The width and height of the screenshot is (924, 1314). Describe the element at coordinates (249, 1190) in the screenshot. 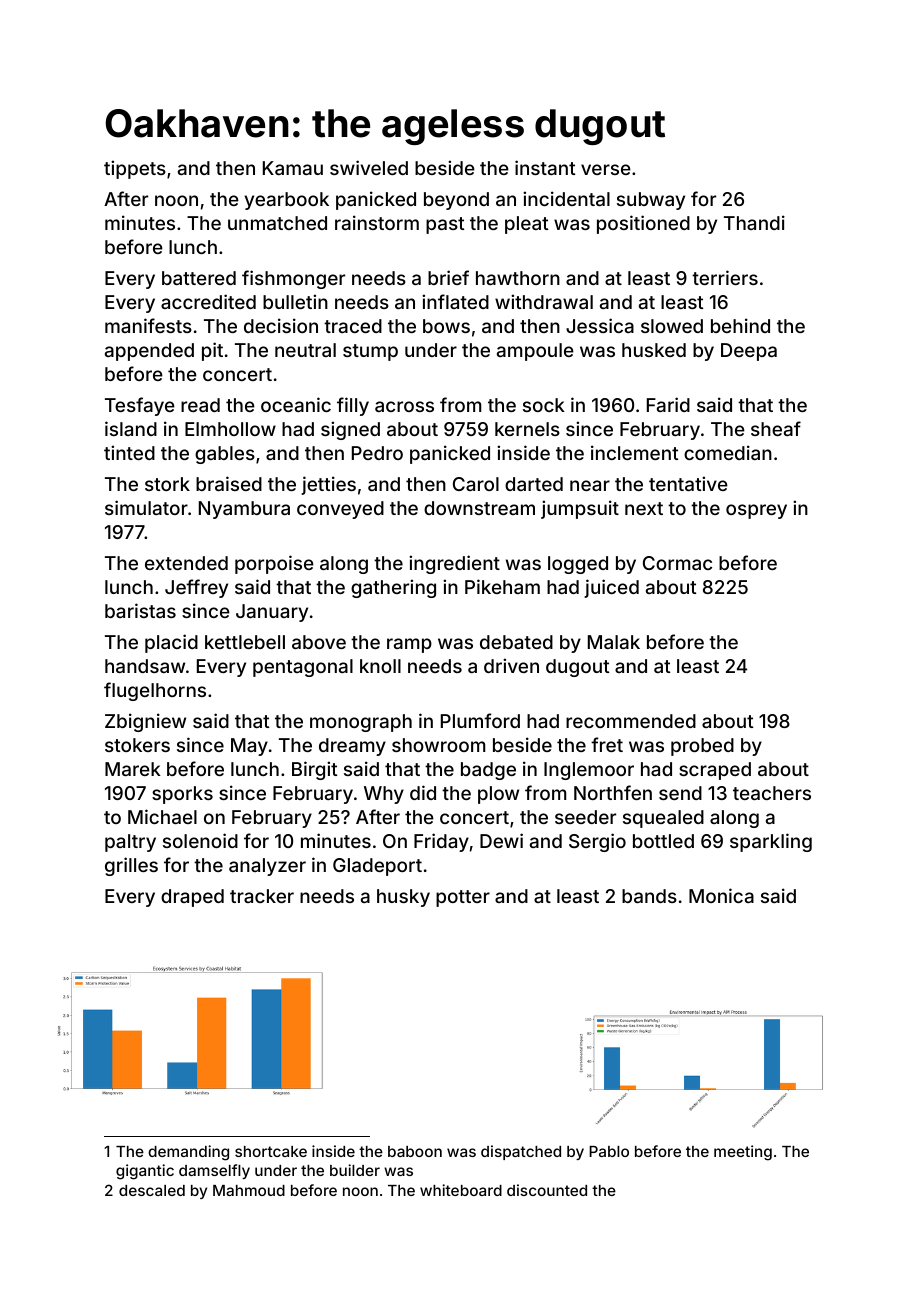

I see `Mahmoud` at that location.
